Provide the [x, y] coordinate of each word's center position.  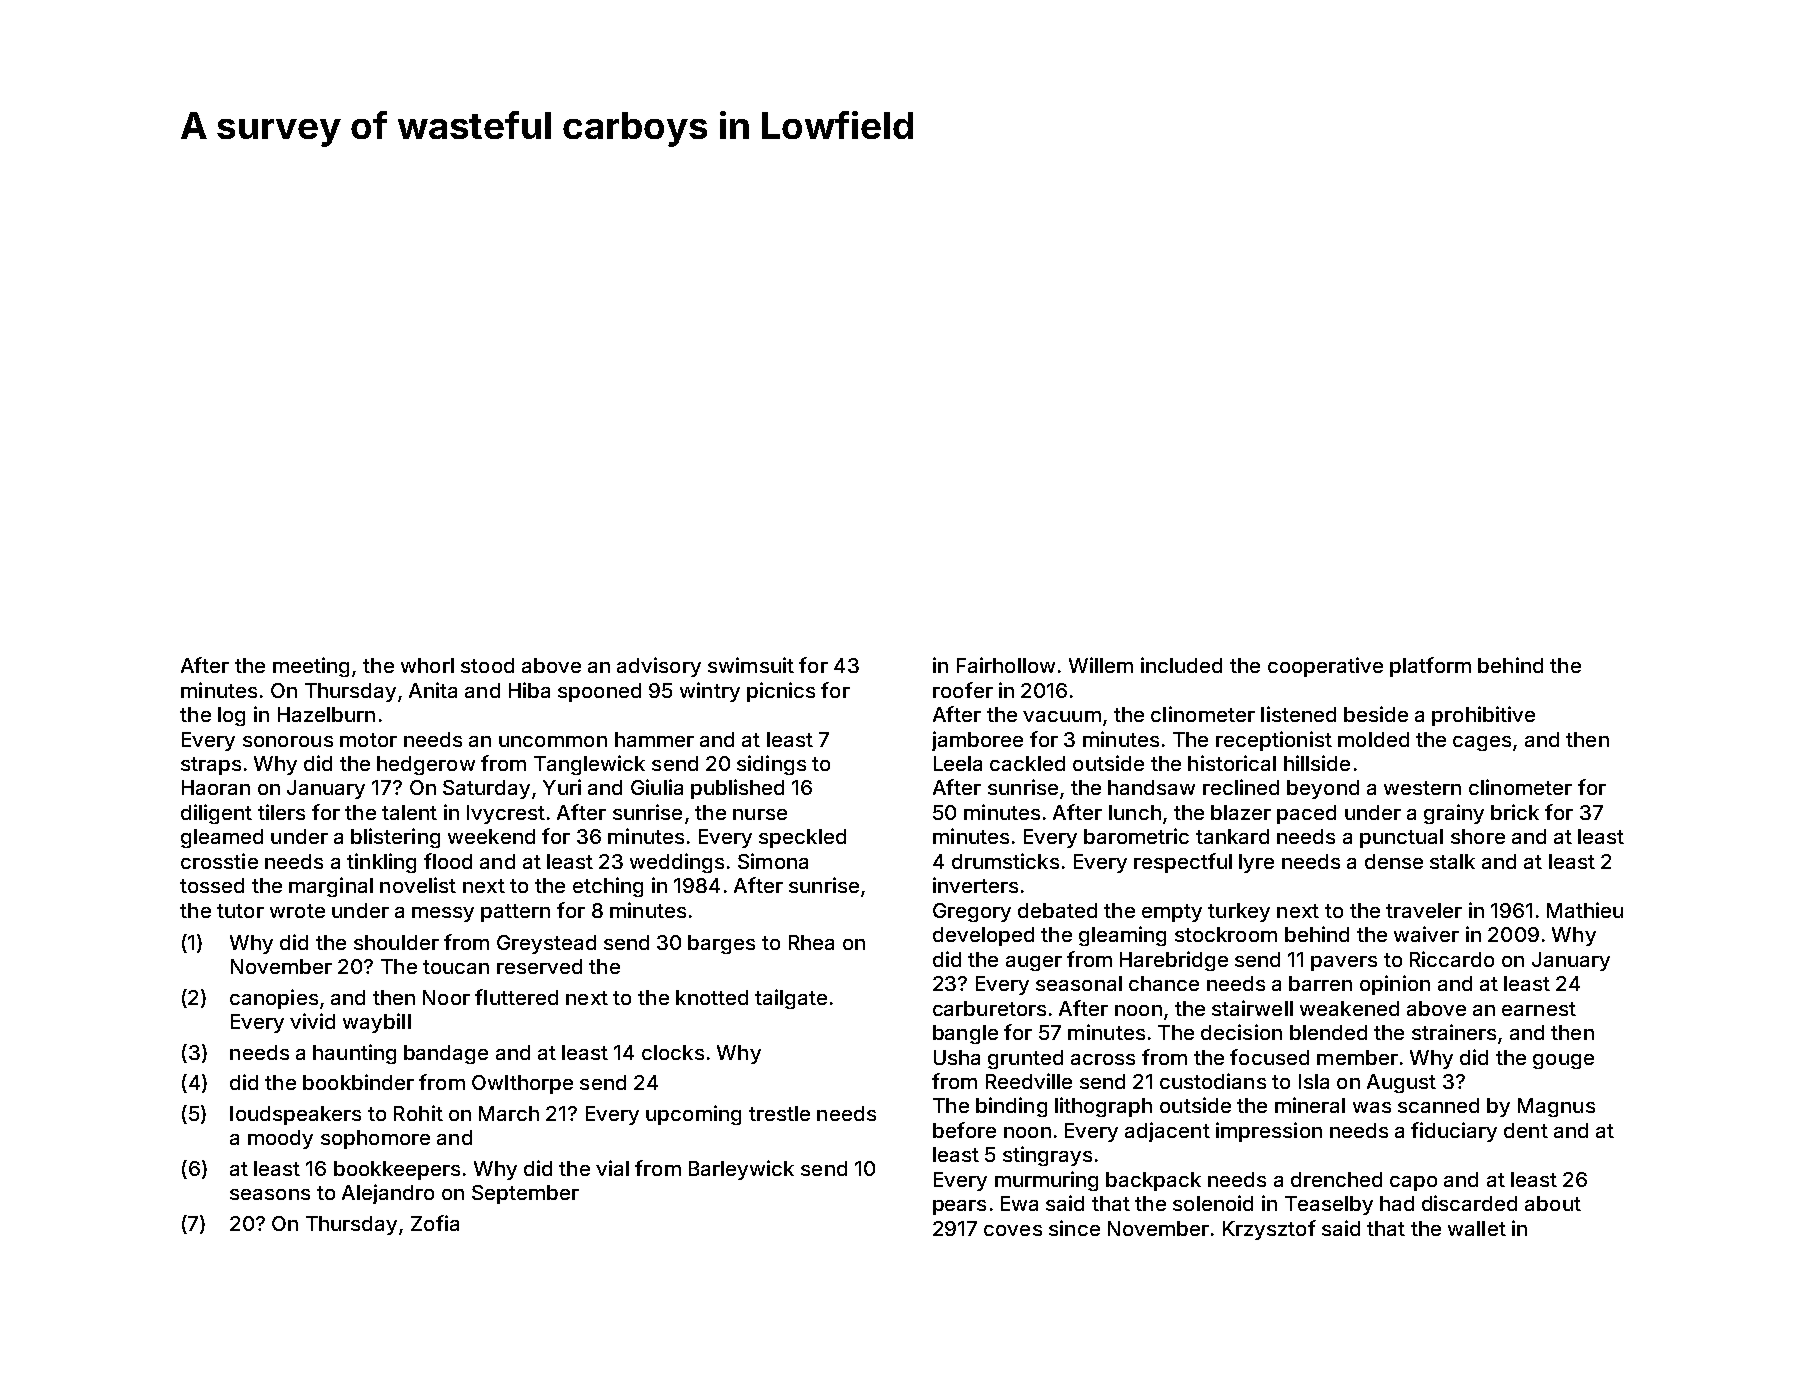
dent [1526, 1130]
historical [1232, 763]
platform [1430, 667]
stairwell [1252, 1008]
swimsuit [751, 665]
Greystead [546, 944]
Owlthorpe [522, 1084]
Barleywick [741, 1170]
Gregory [972, 912]
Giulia [657, 787]
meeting [311, 667]
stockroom [1226, 934]
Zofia [435, 1223]
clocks [673, 1052]
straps [211, 766]
